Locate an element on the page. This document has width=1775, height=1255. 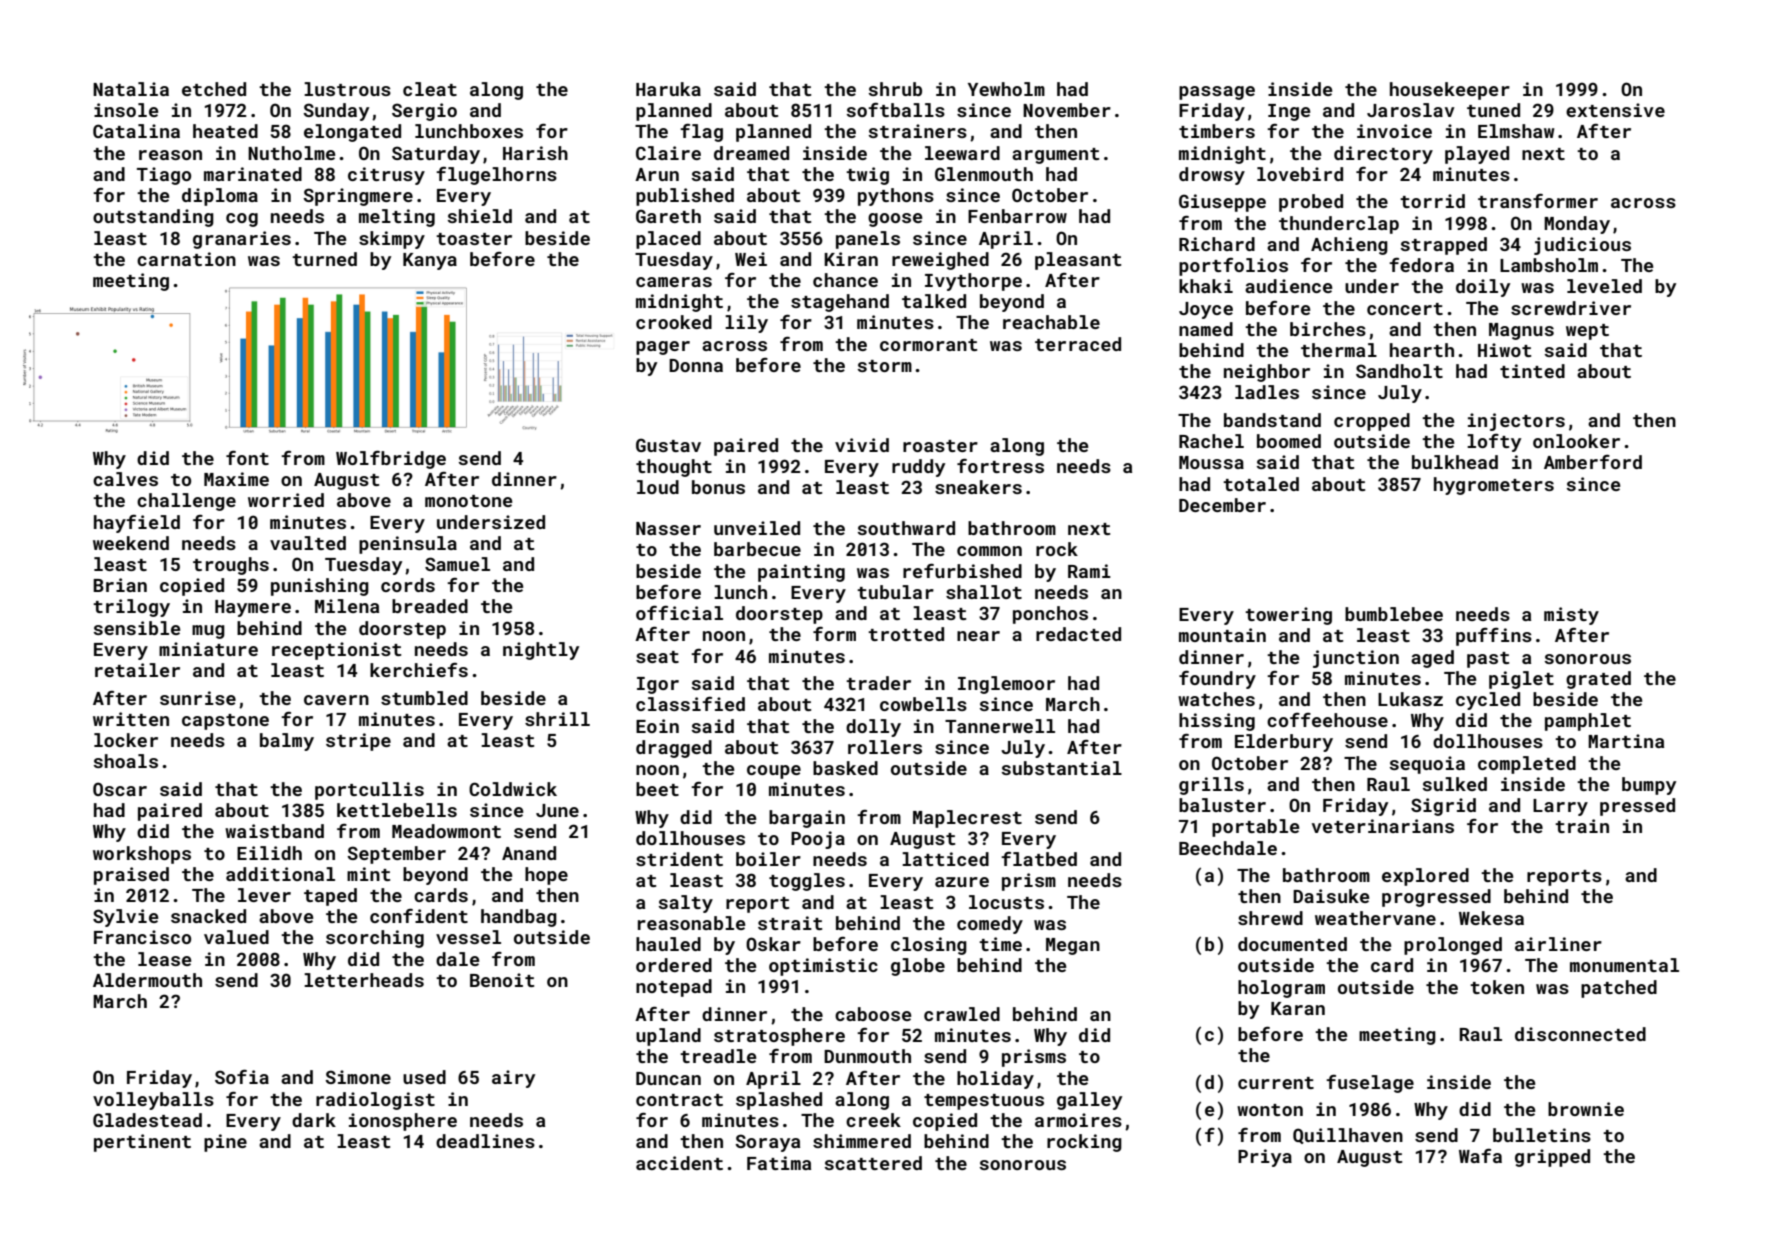
font is located at coordinates (247, 458).
